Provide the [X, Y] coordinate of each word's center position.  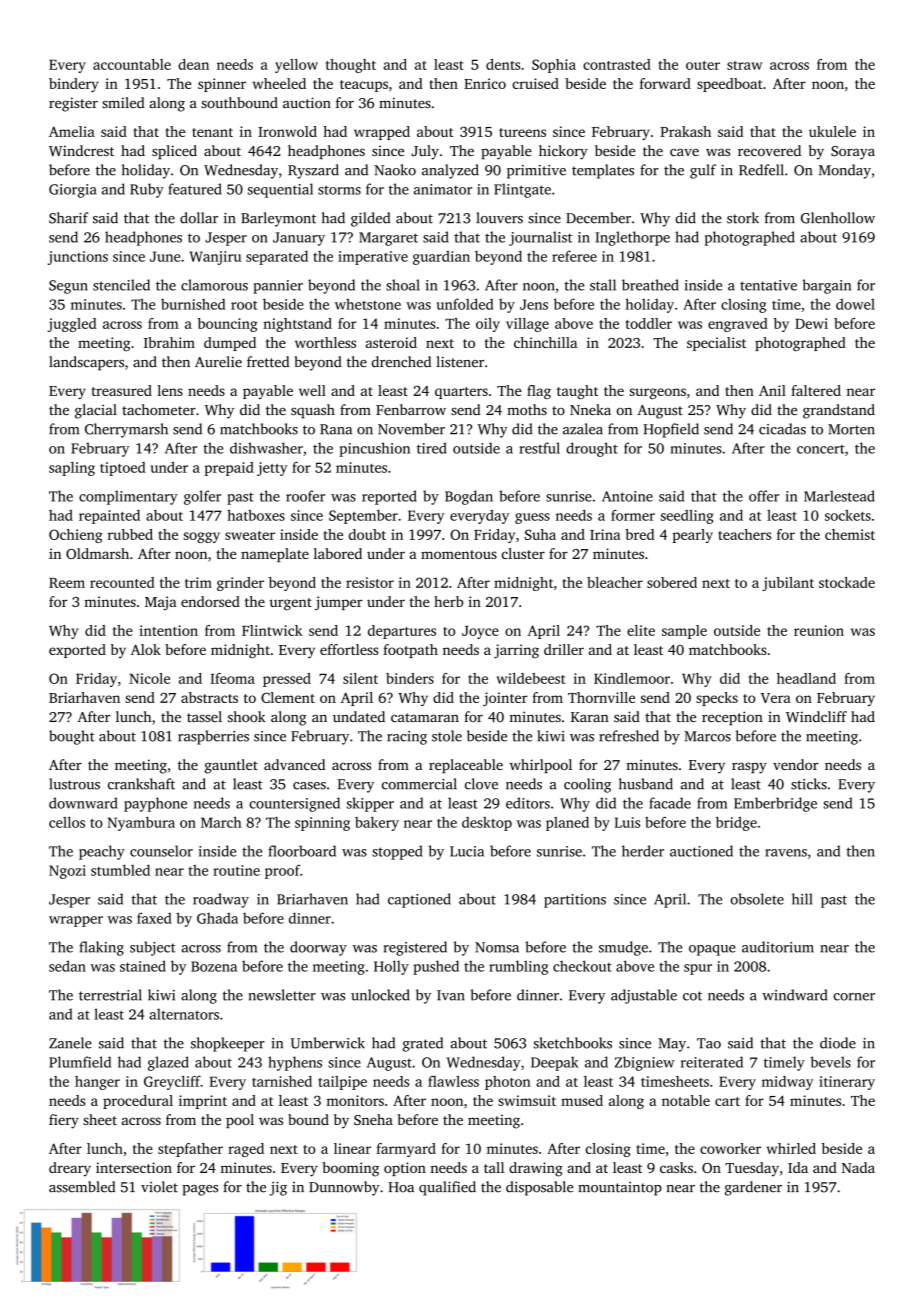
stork [743, 218]
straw [744, 65]
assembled [82, 1187]
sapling [72, 469]
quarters [461, 393]
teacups [364, 86]
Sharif [69, 218]
